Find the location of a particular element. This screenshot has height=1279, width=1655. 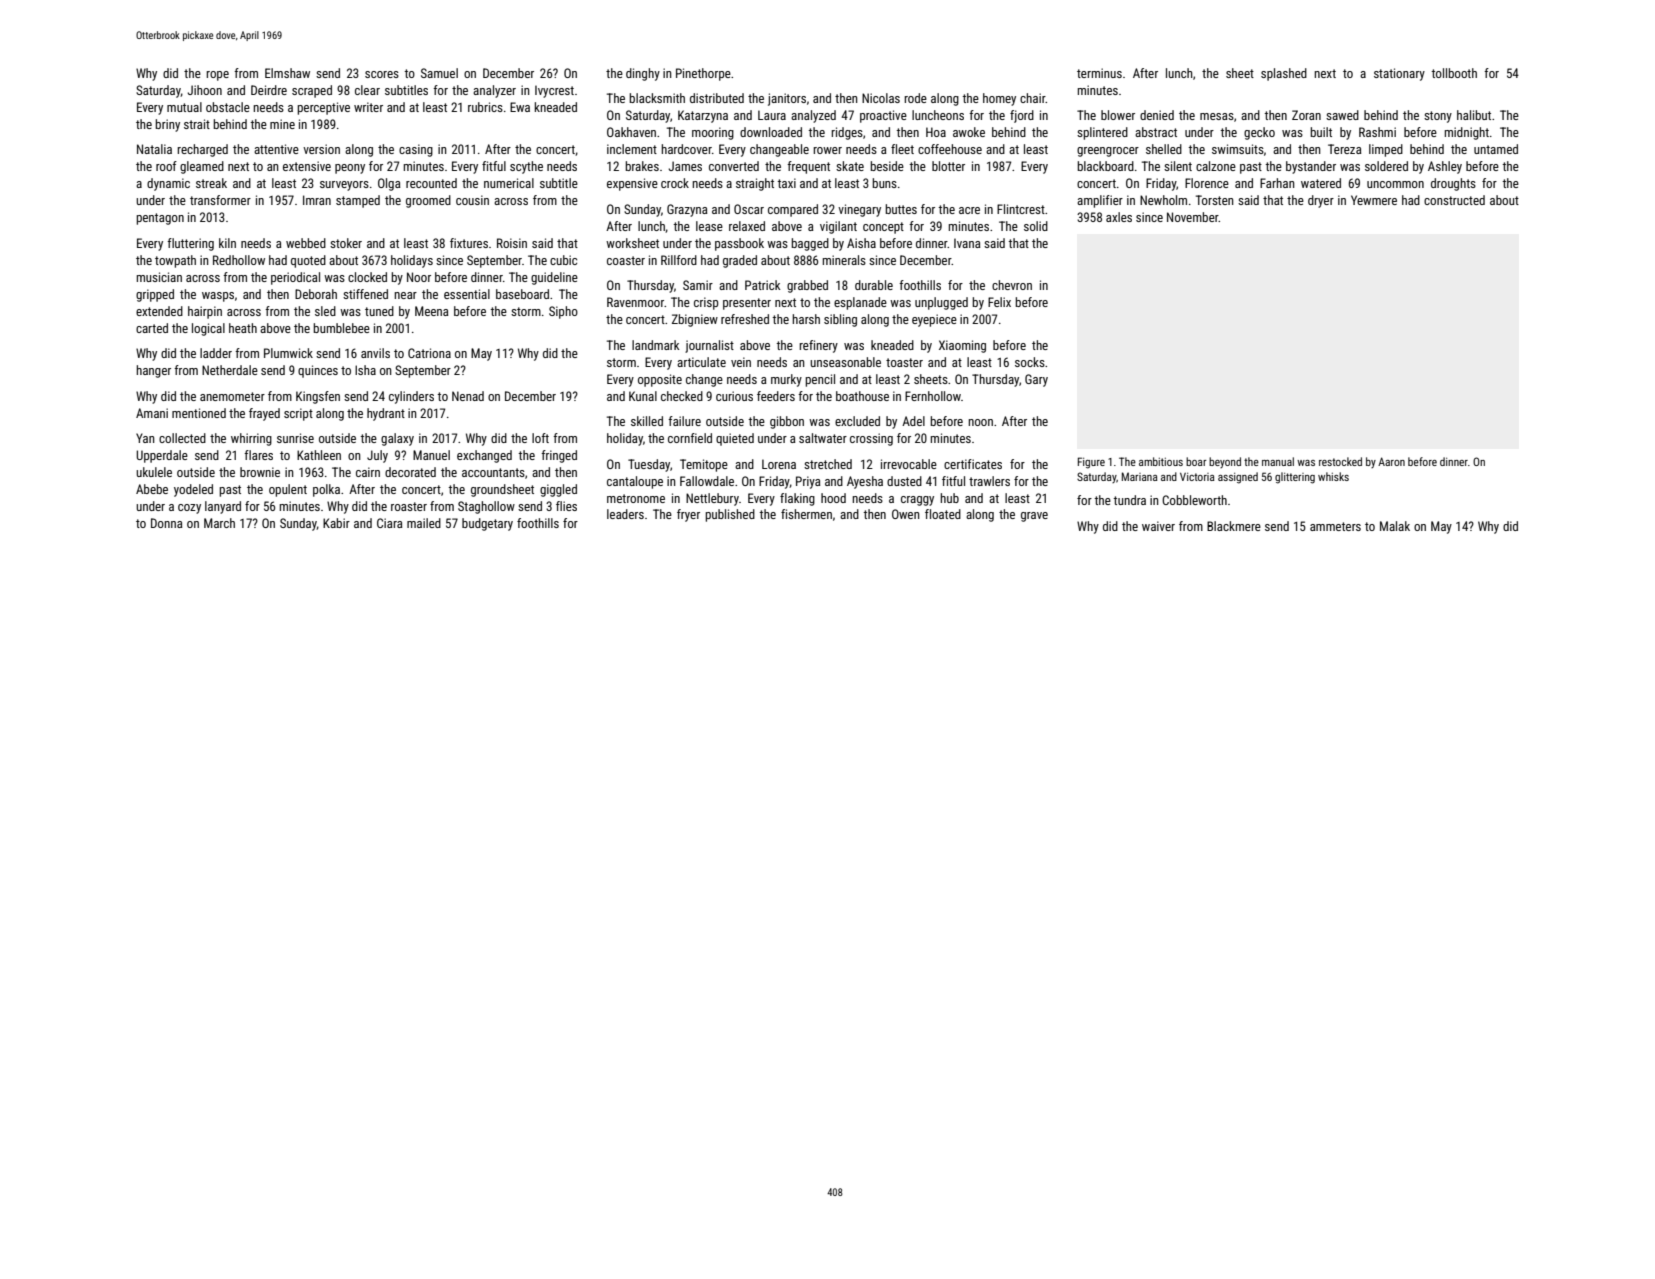

socks is located at coordinates (1030, 362).
